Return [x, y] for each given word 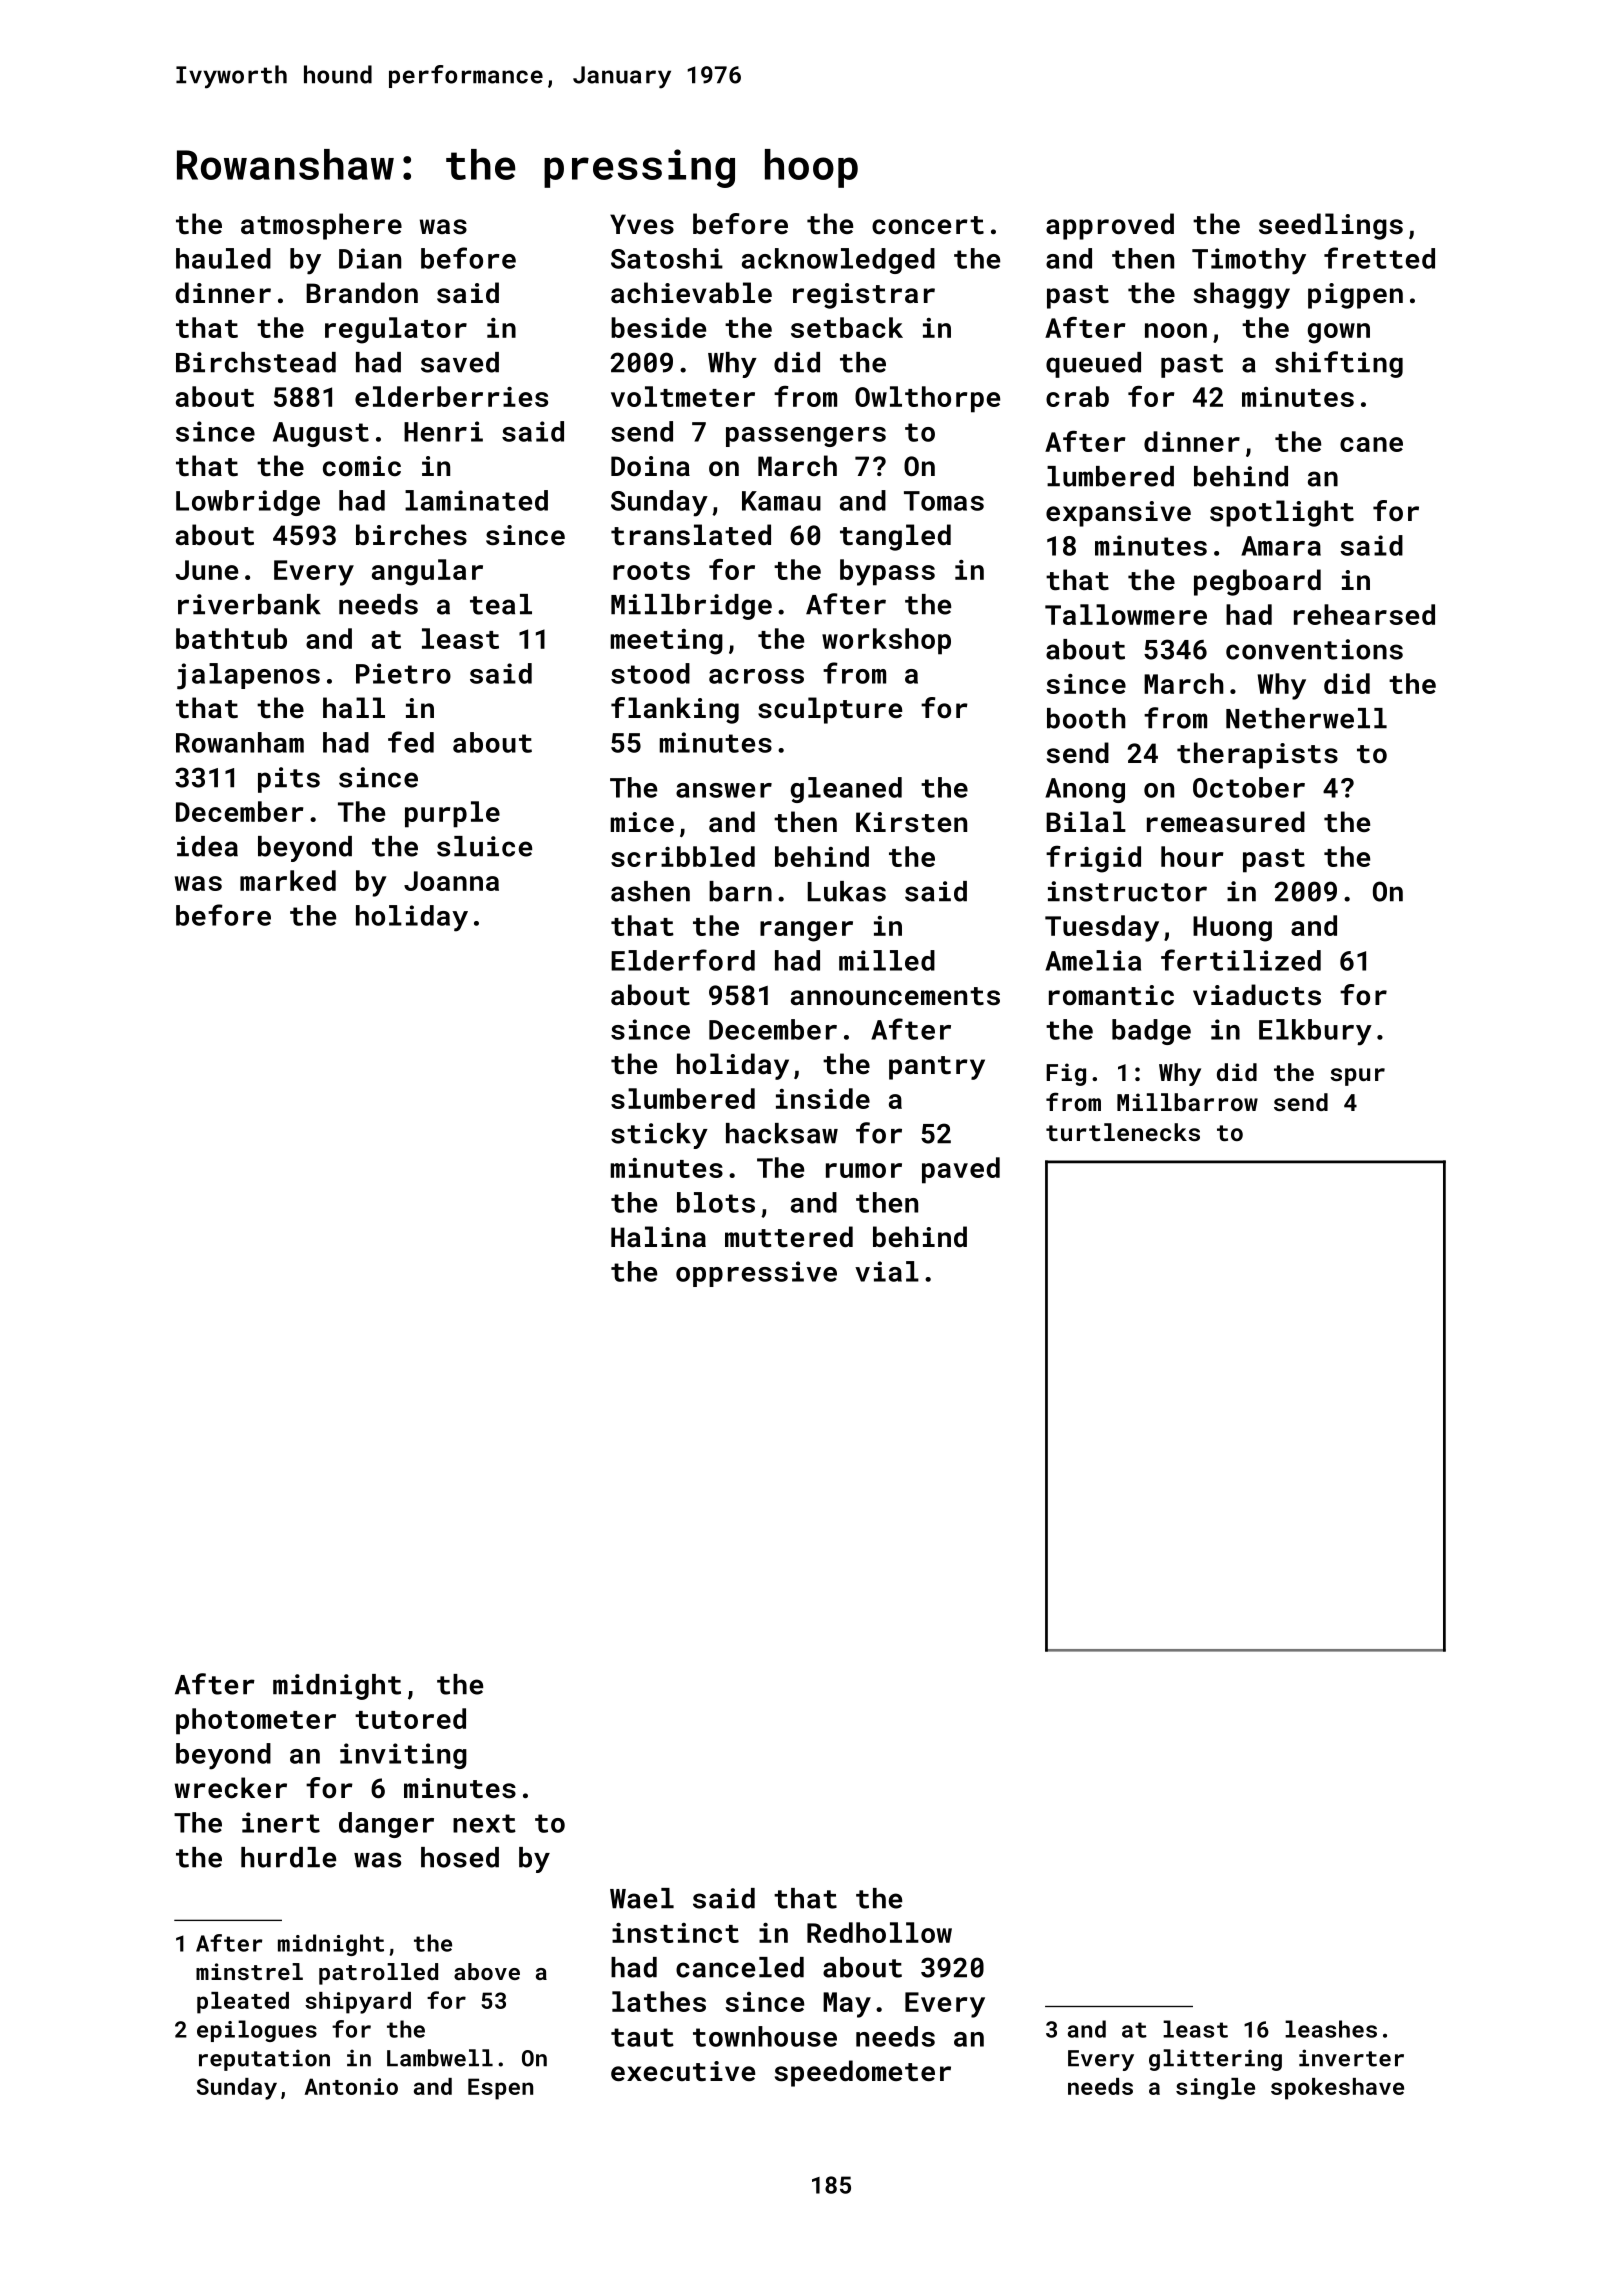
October [1249, 787]
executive [683, 2071]
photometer [256, 1721]
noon [1176, 330]
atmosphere [321, 226]
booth [1086, 718]
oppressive [756, 1274]
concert [928, 225]
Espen [500, 2089]
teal [501, 604]
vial [887, 1271]
